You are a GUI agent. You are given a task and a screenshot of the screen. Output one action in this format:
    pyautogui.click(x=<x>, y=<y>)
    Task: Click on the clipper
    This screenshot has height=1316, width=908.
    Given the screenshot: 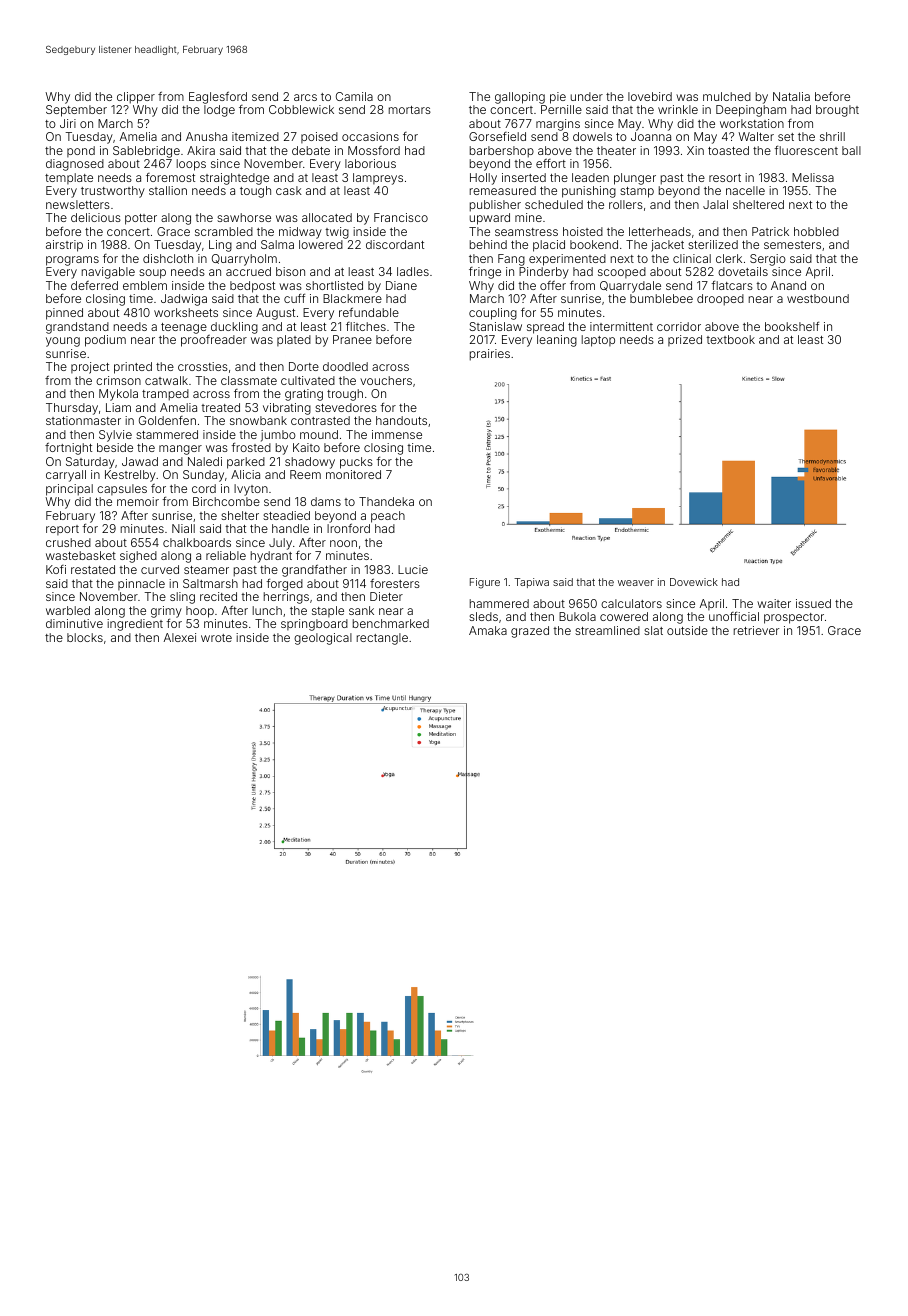 What is the action you would take?
    pyautogui.click(x=136, y=98)
